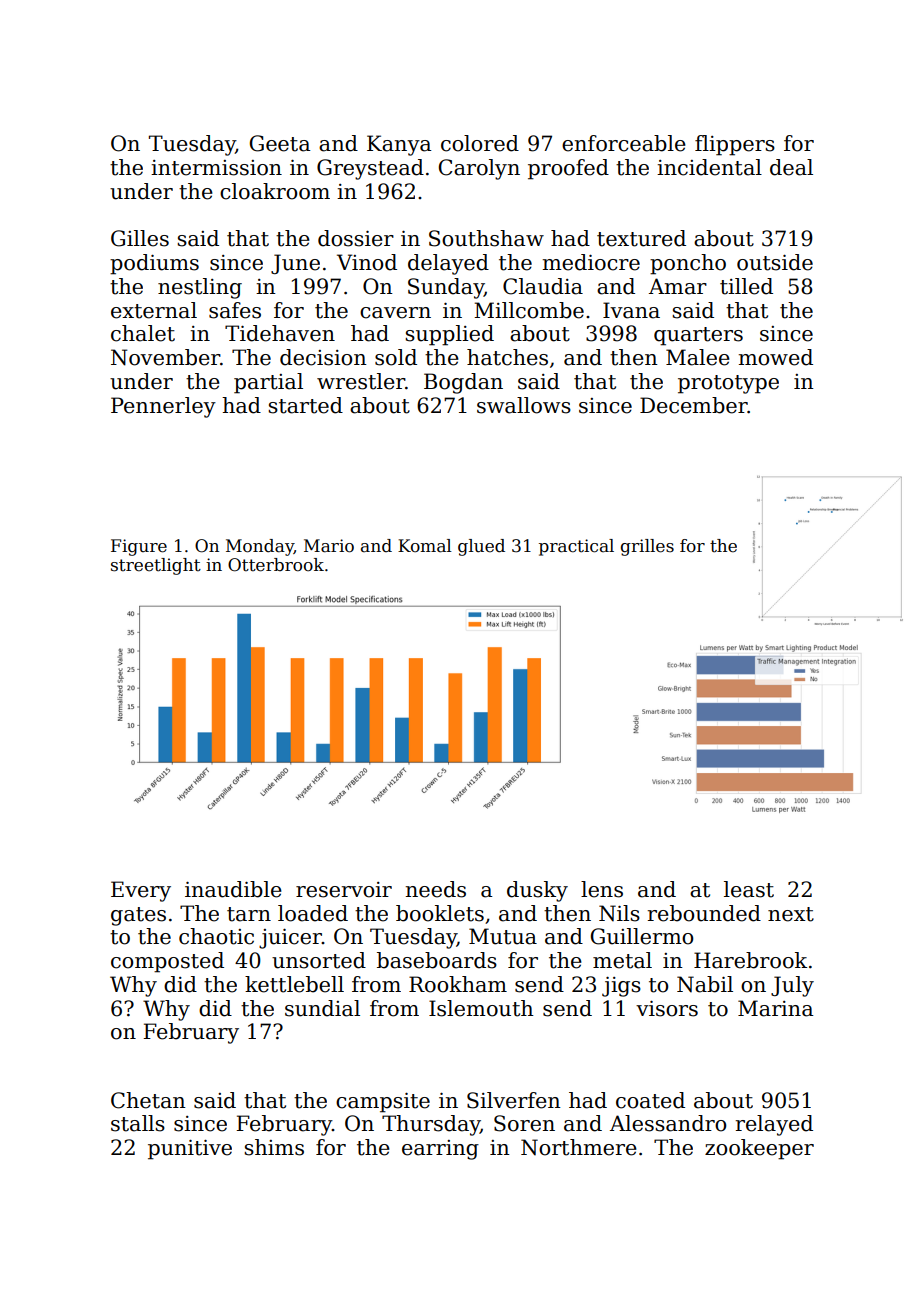 Image resolution: width=924 pixels, height=1314 pixels. What do you see at coordinates (233, 889) in the image?
I see `inaudible` at bounding box center [233, 889].
